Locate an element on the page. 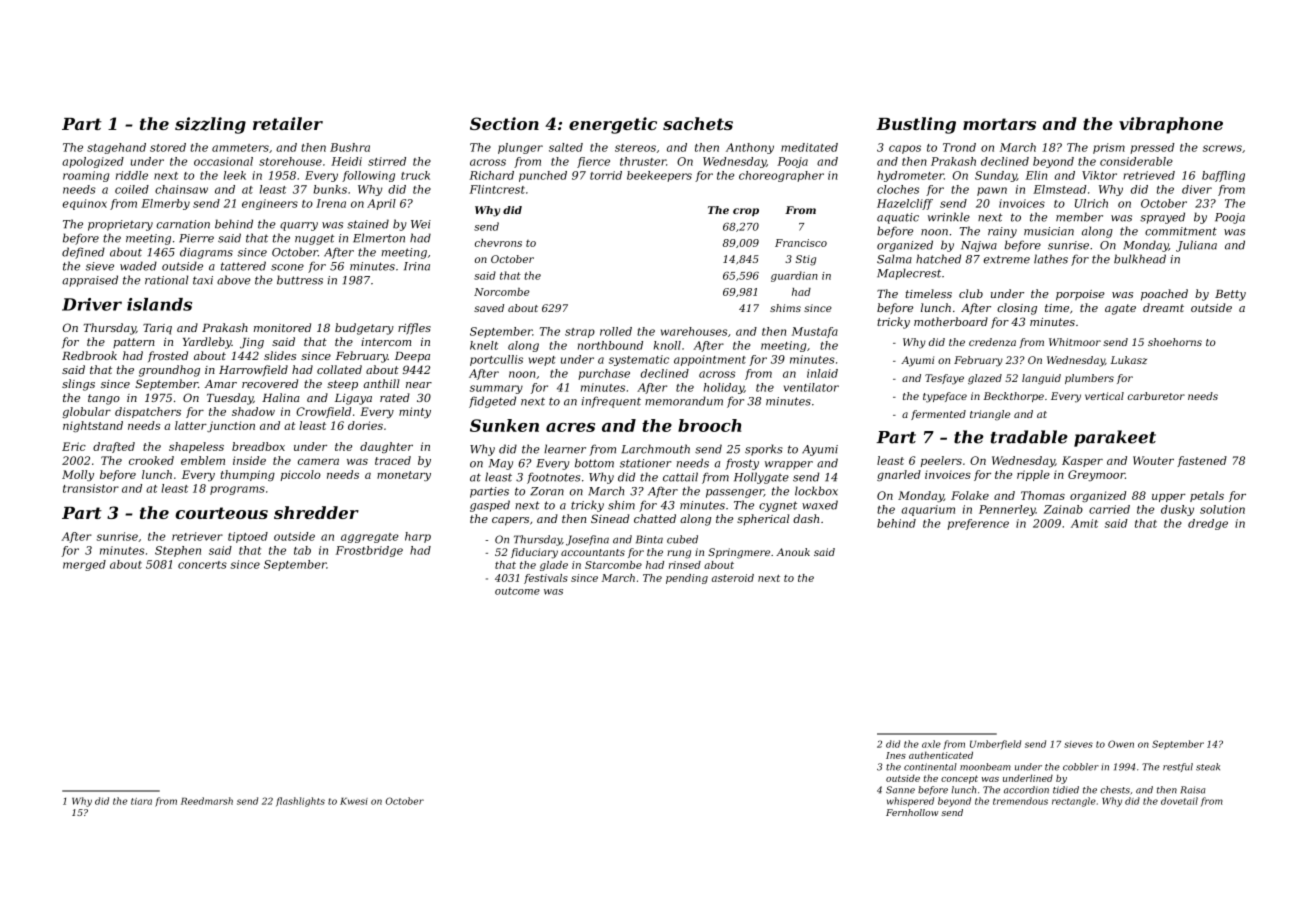 This document has height=924, width=1308. screws is located at coordinates (1222, 148).
